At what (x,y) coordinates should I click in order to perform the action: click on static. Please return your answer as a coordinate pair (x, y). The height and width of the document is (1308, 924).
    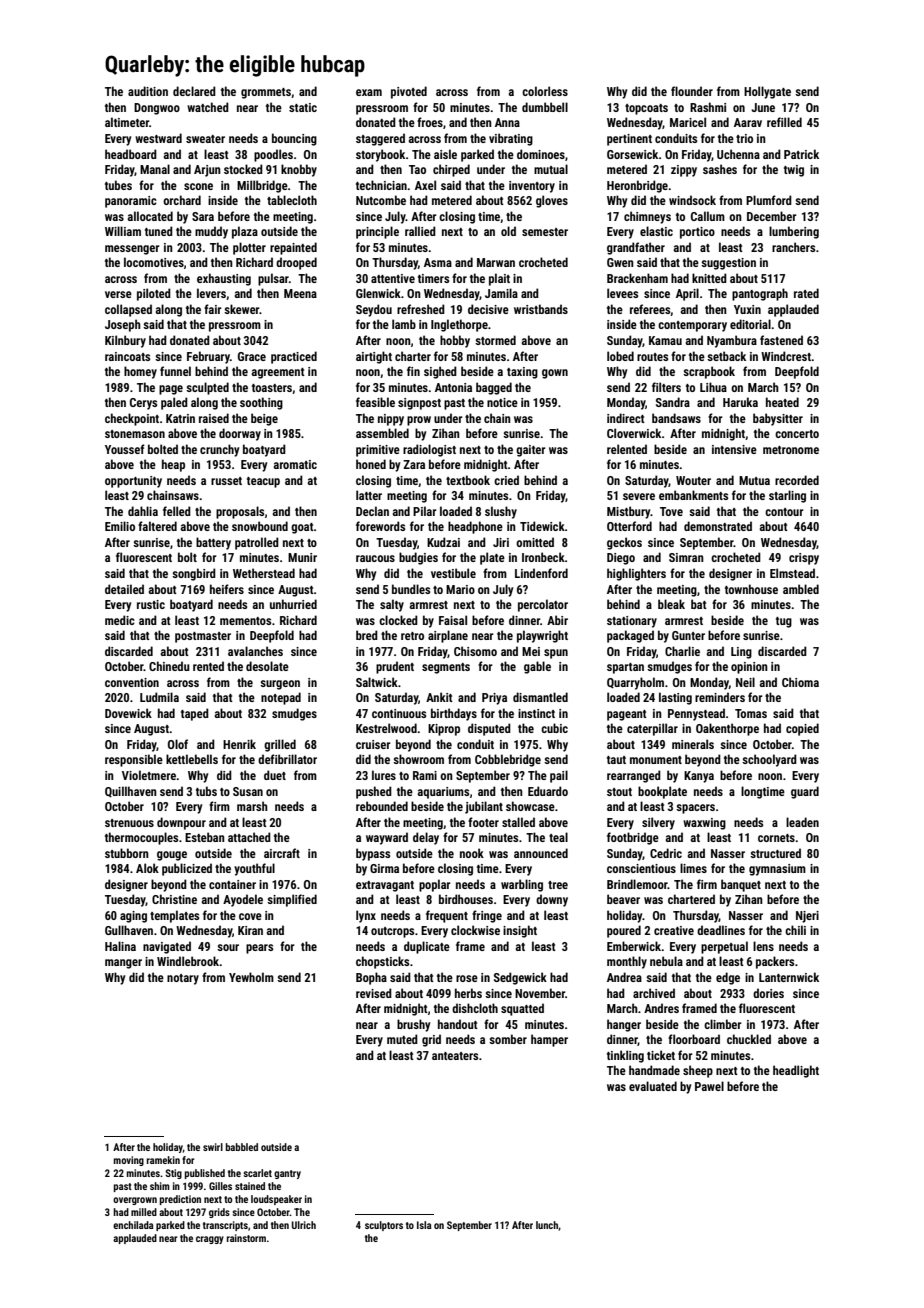
    Looking at the image, I should click on (303, 107).
